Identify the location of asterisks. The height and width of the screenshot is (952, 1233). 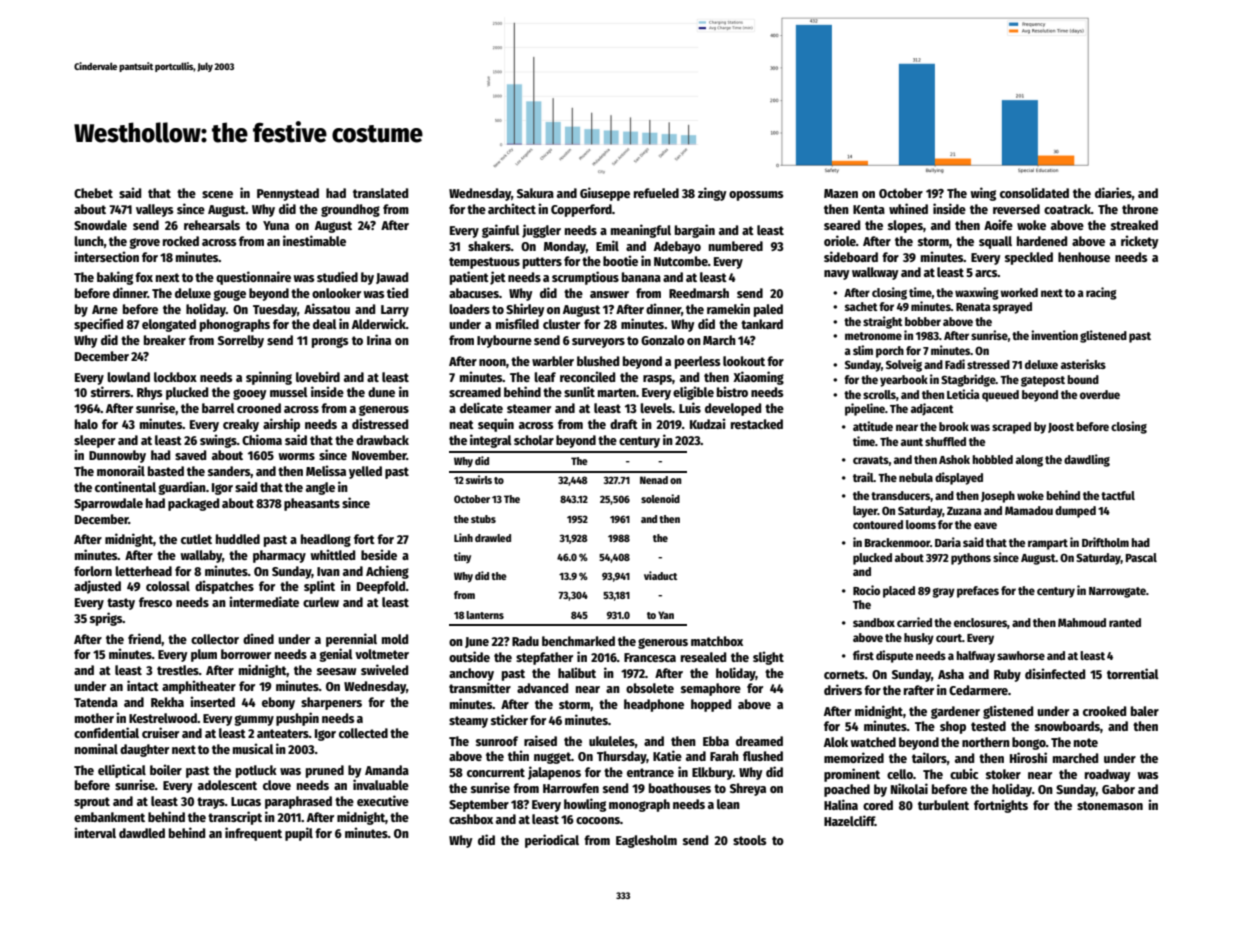
(1083, 364).
